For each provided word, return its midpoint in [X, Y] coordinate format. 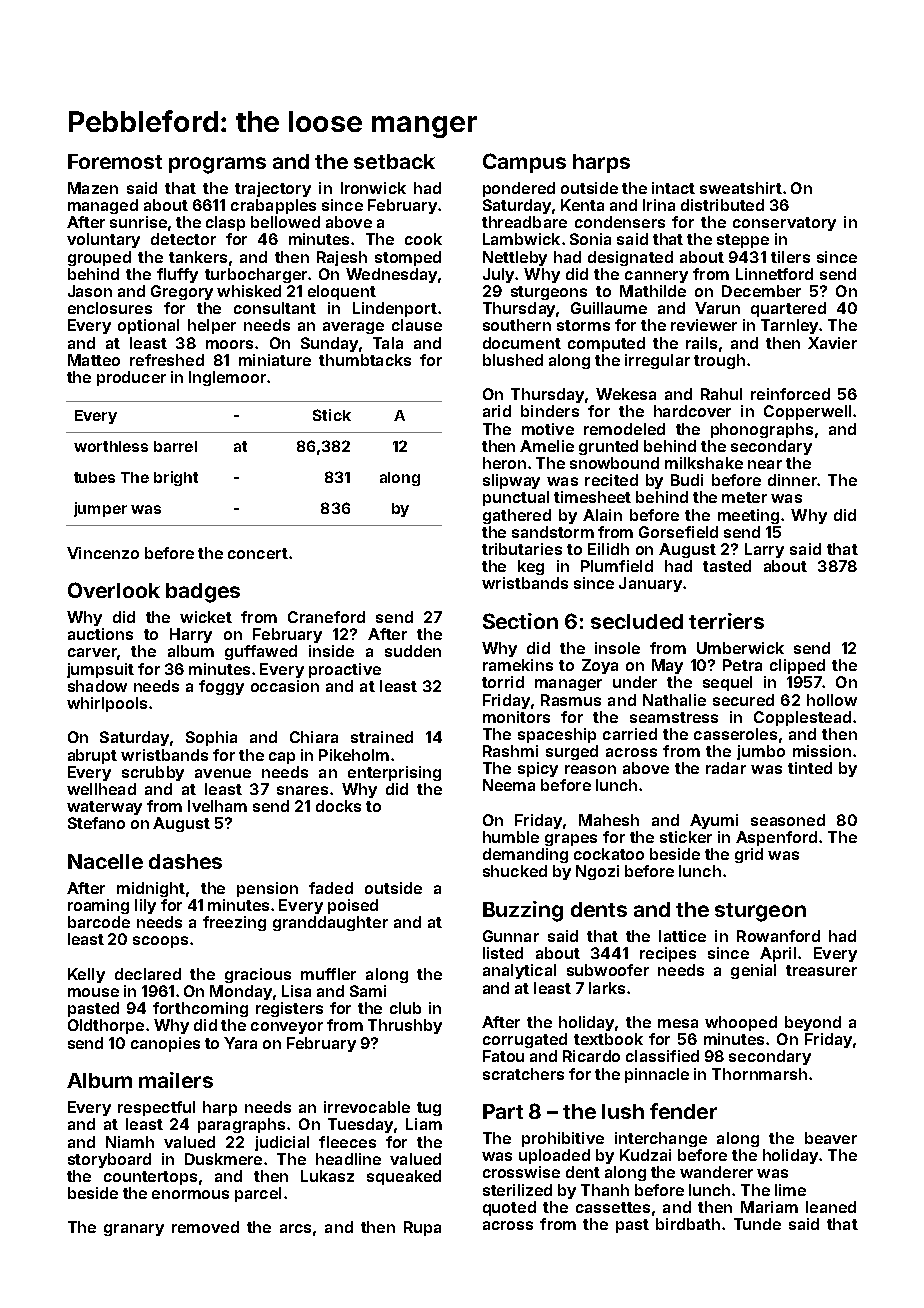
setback [394, 161]
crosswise [521, 1172]
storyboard [109, 1160]
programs [217, 165]
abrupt [92, 756]
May [667, 666]
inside [331, 651]
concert [258, 553]
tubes [94, 477]
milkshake [704, 463]
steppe [743, 241]
